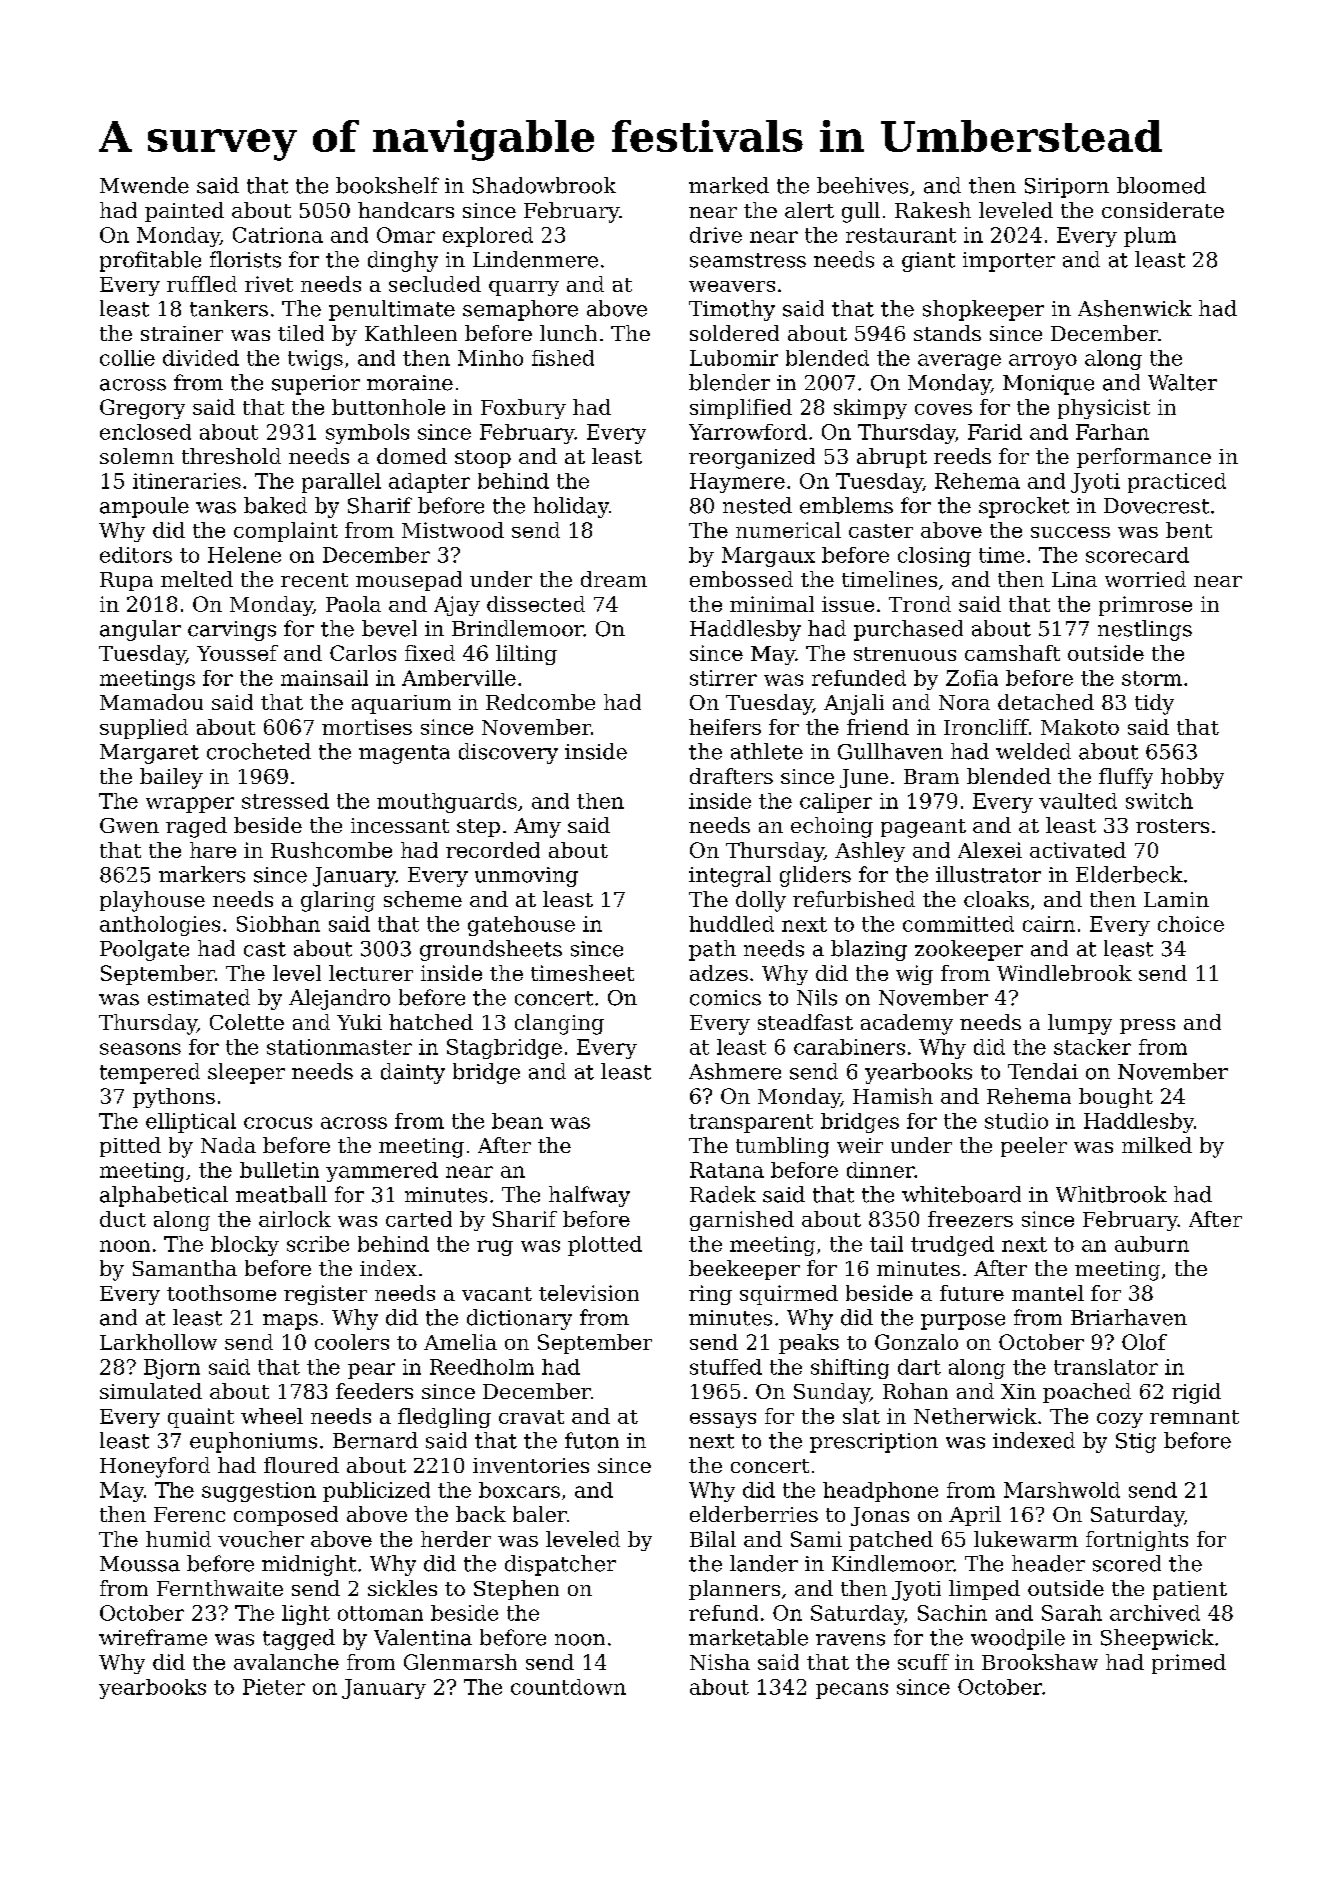  Describe the element at coordinates (423, 899) in the screenshot. I see `scheme` at that location.
